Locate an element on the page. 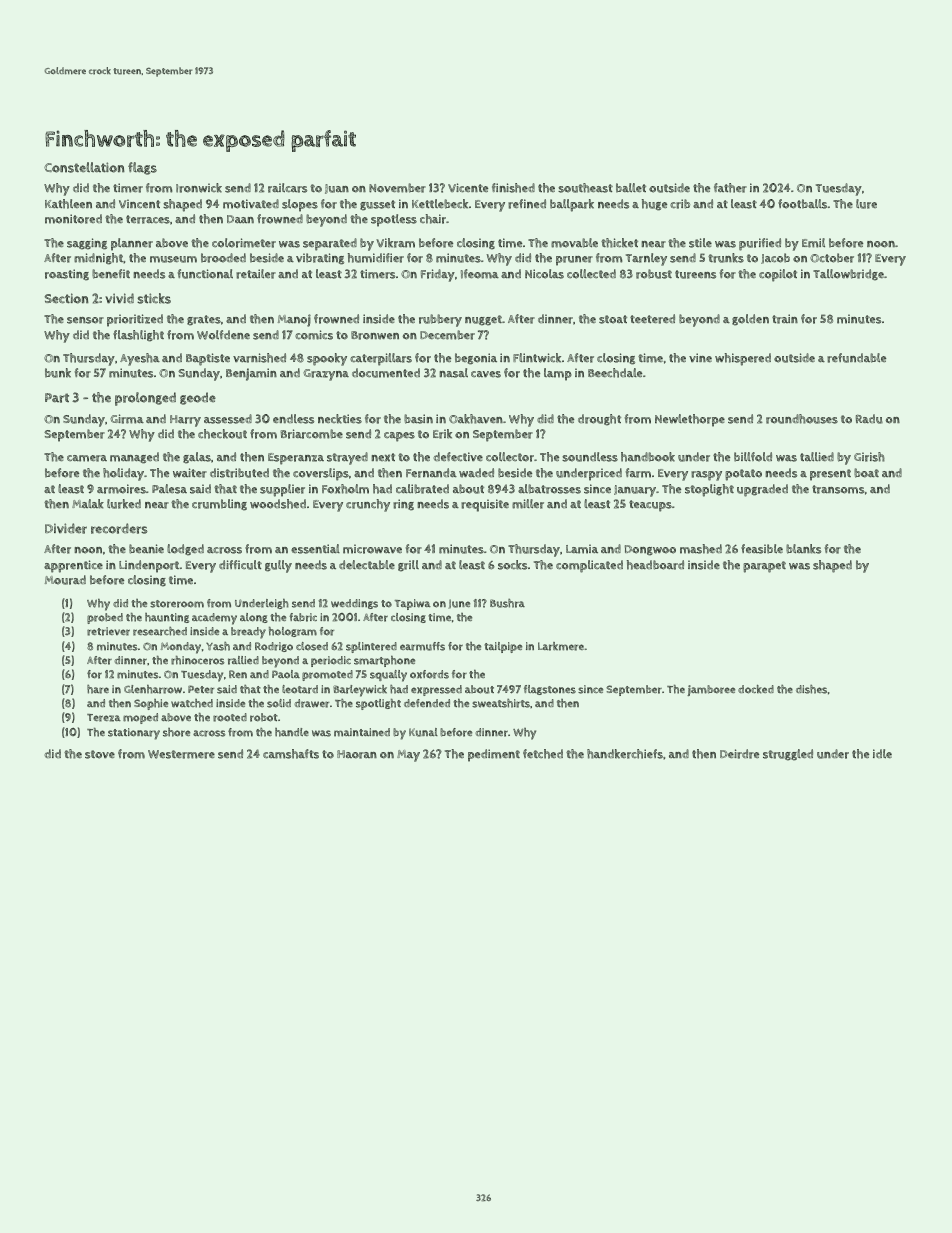  father is located at coordinates (730, 188).
